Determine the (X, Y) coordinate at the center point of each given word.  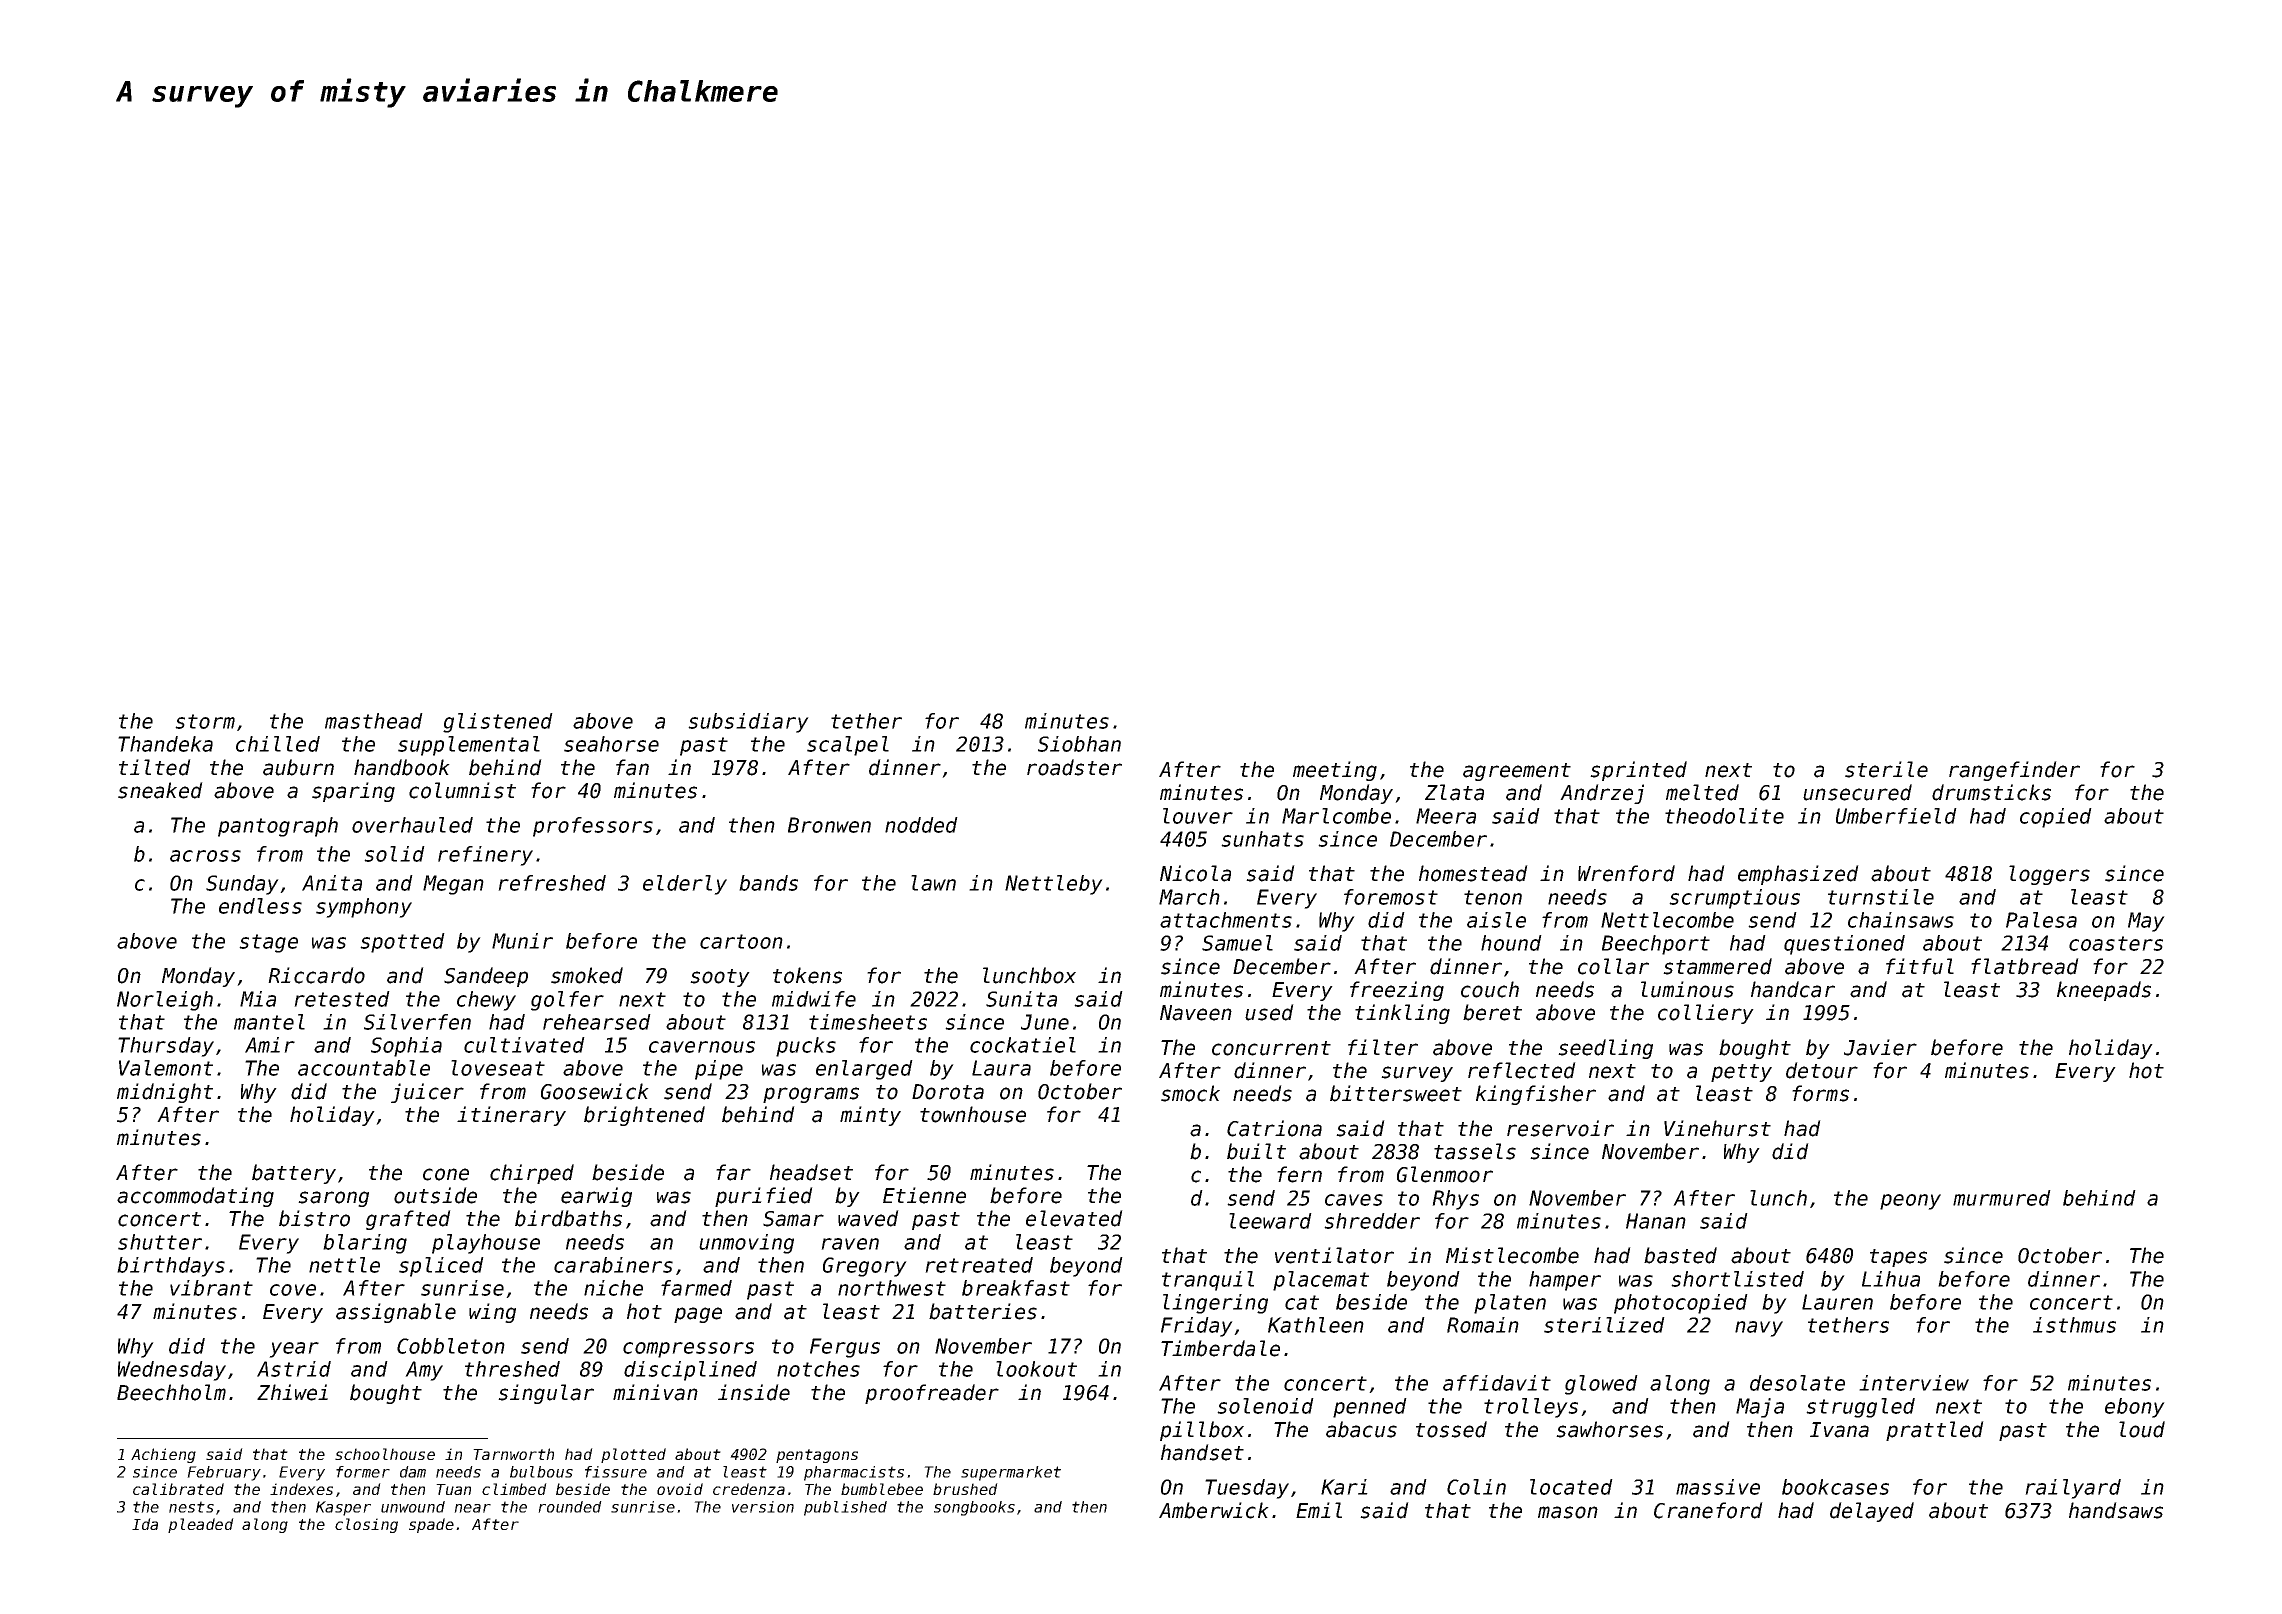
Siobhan (1079, 744)
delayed (1872, 1512)
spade (431, 1525)
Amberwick (1214, 1510)
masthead (374, 721)
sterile (1886, 769)
